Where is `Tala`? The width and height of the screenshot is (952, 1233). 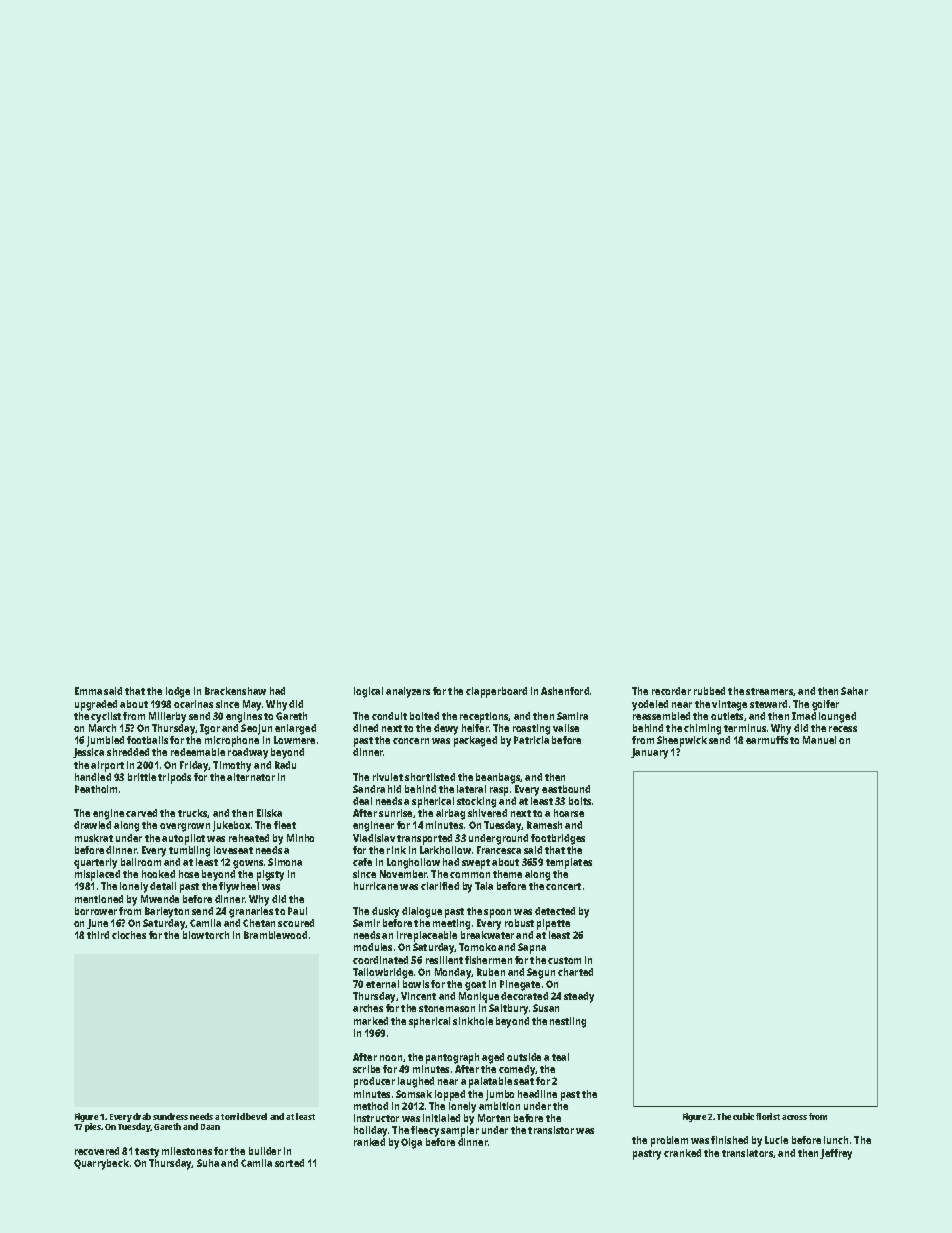 Tala is located at coordinates (484, 886).
